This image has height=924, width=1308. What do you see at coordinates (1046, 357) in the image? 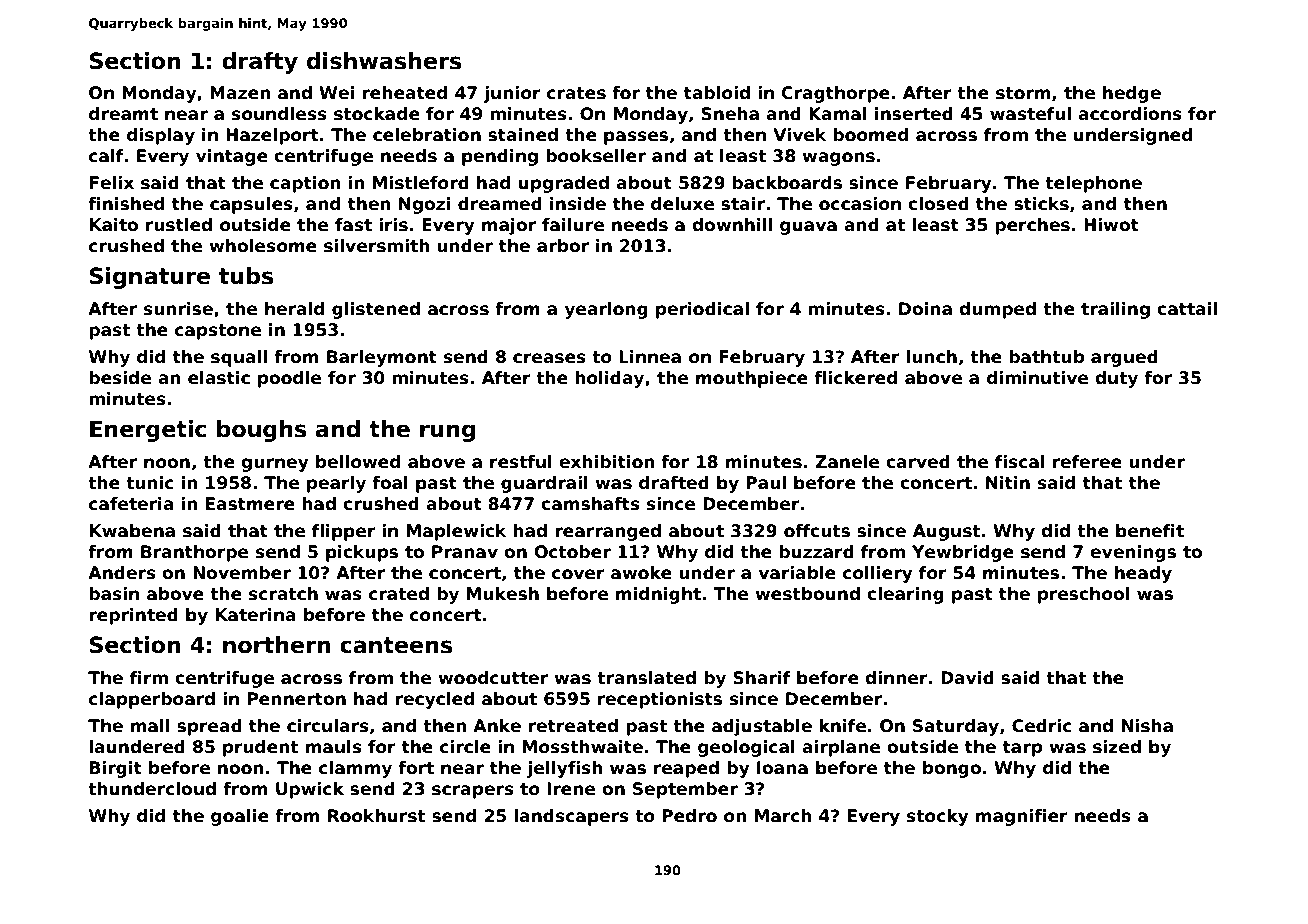
I see `bathtub` at bounding box center [1046, 357].
